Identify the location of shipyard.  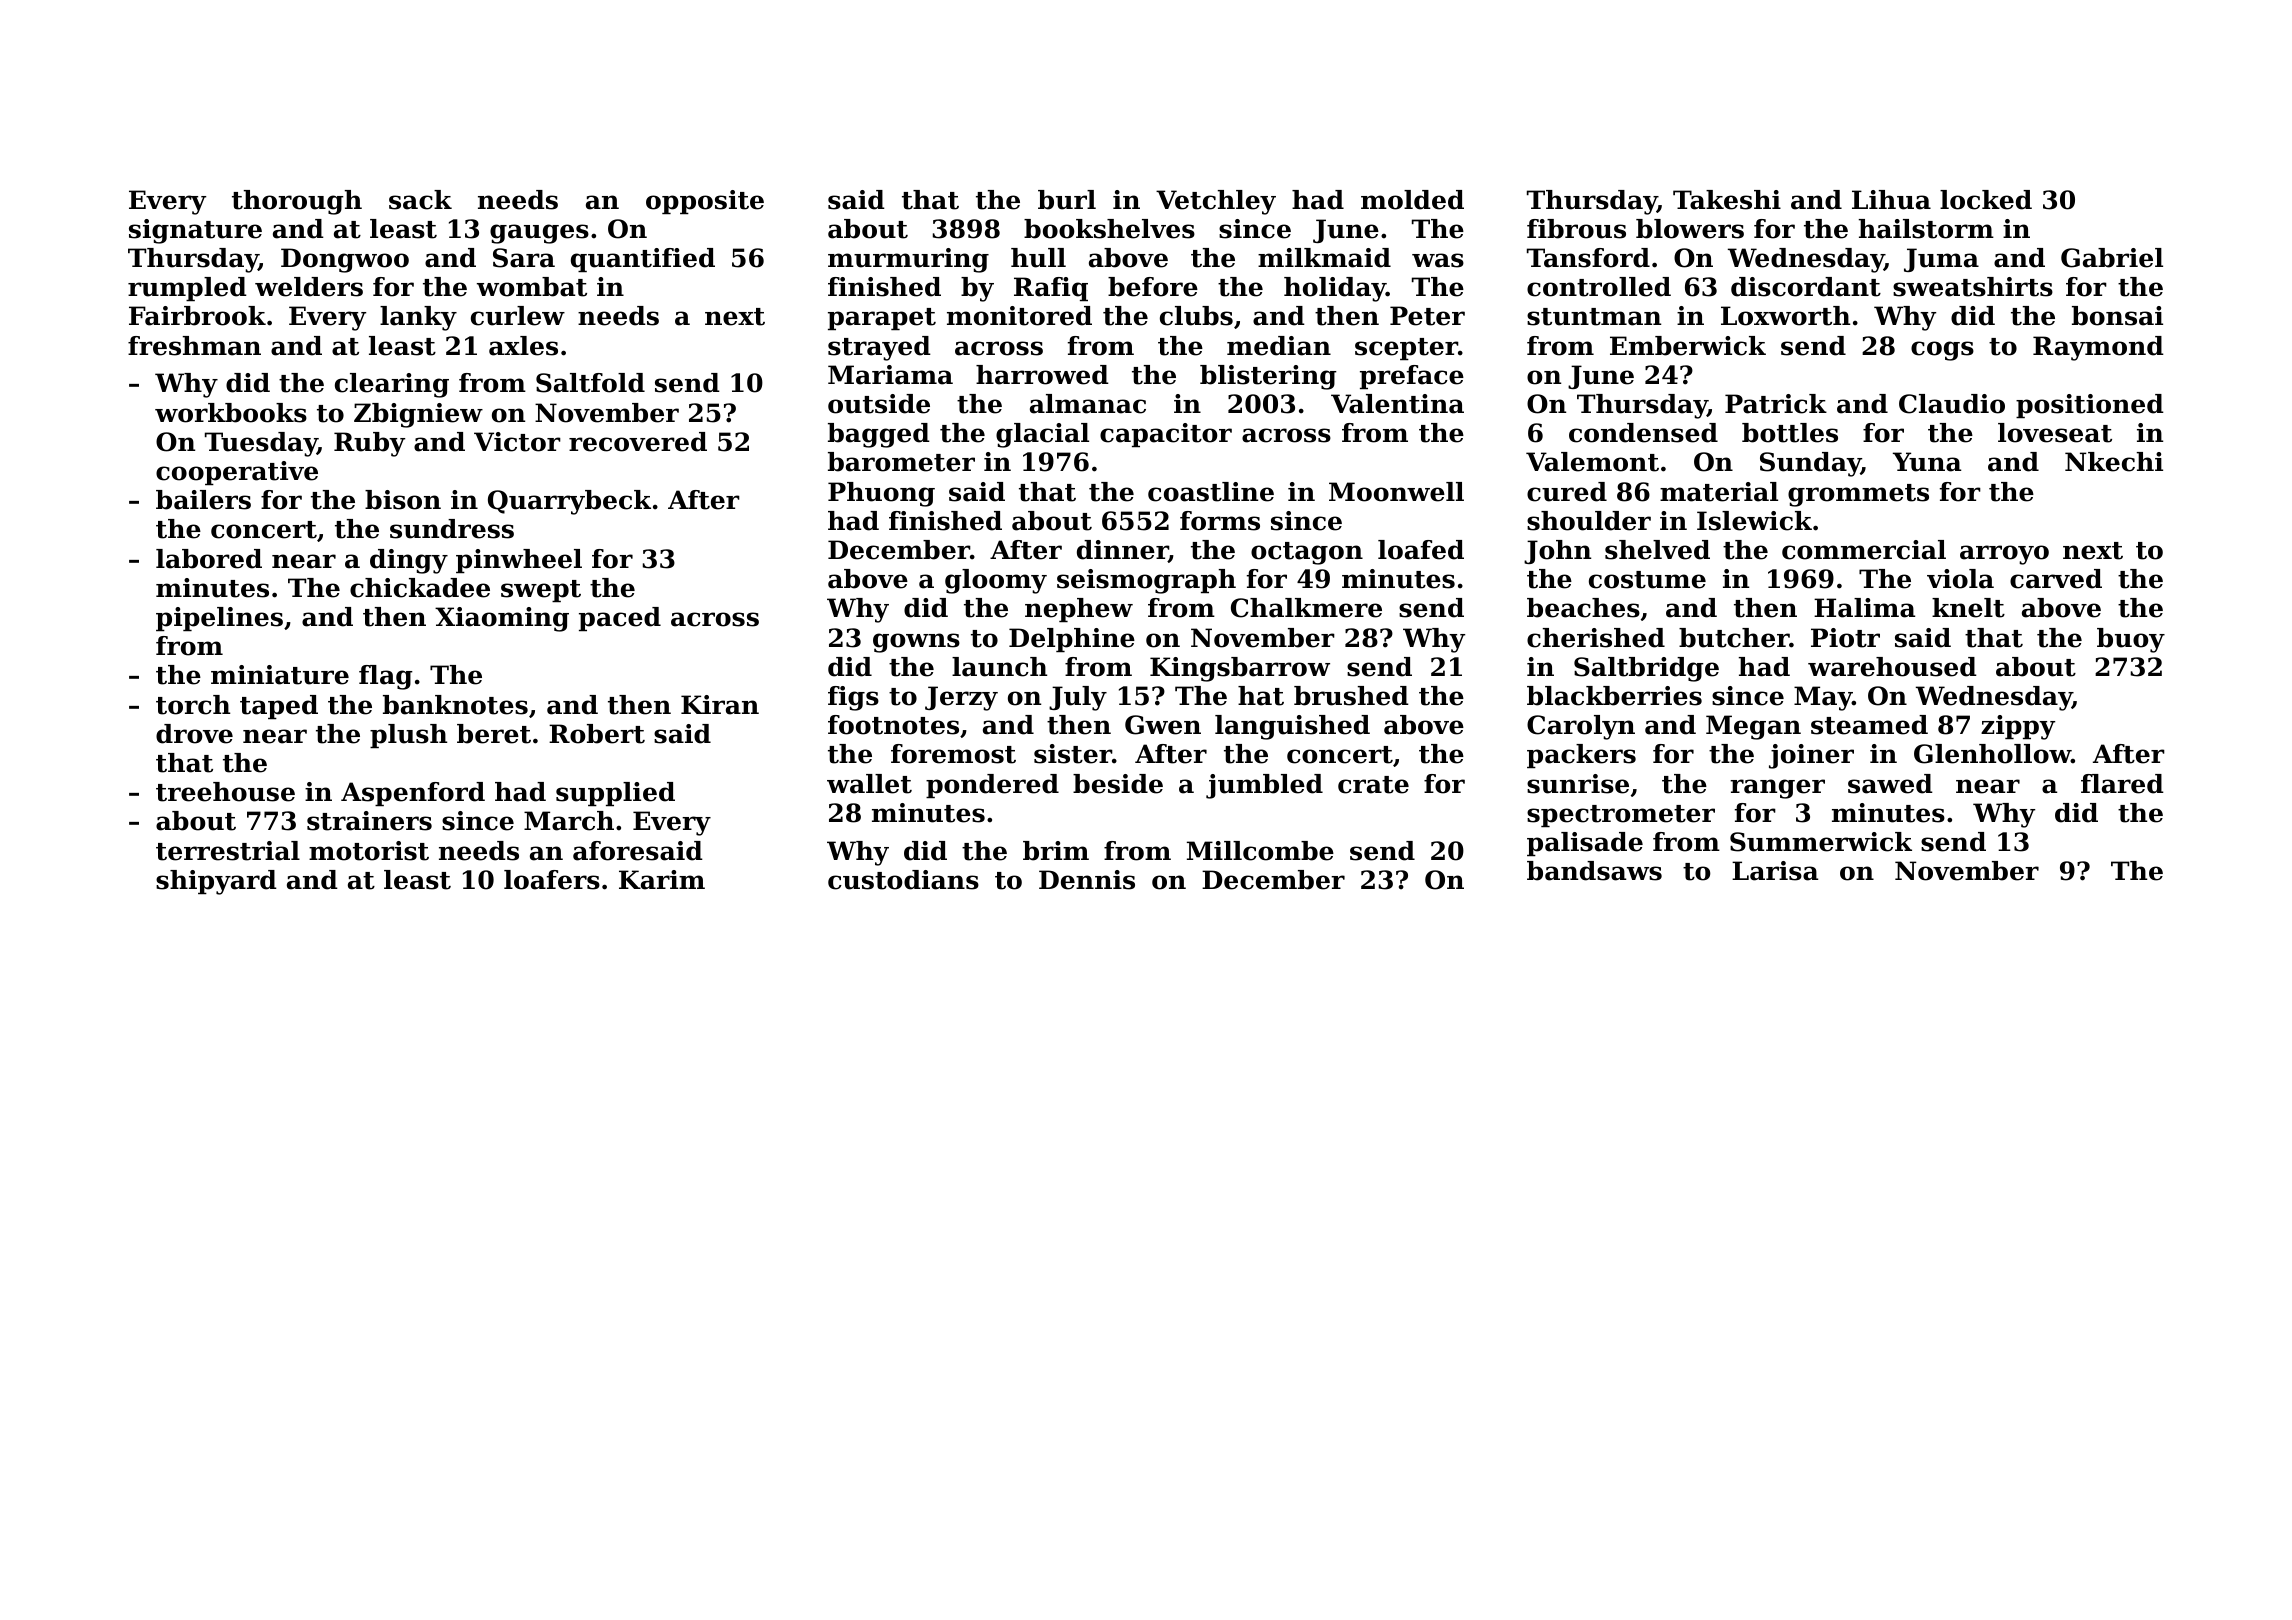
(216, 882).
